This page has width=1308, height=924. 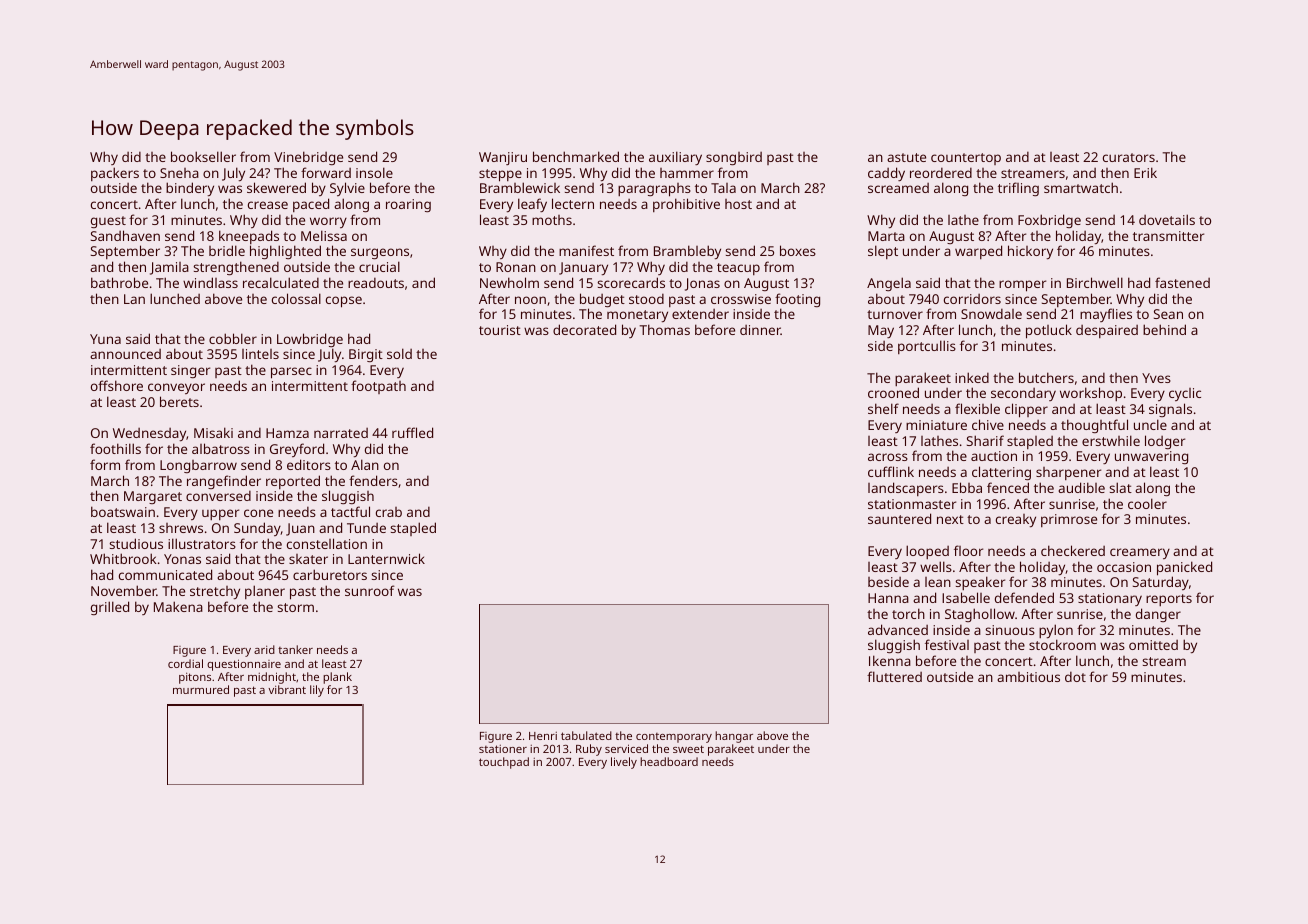 I want to click on Lanternwick, so click(x=386, y=558).
